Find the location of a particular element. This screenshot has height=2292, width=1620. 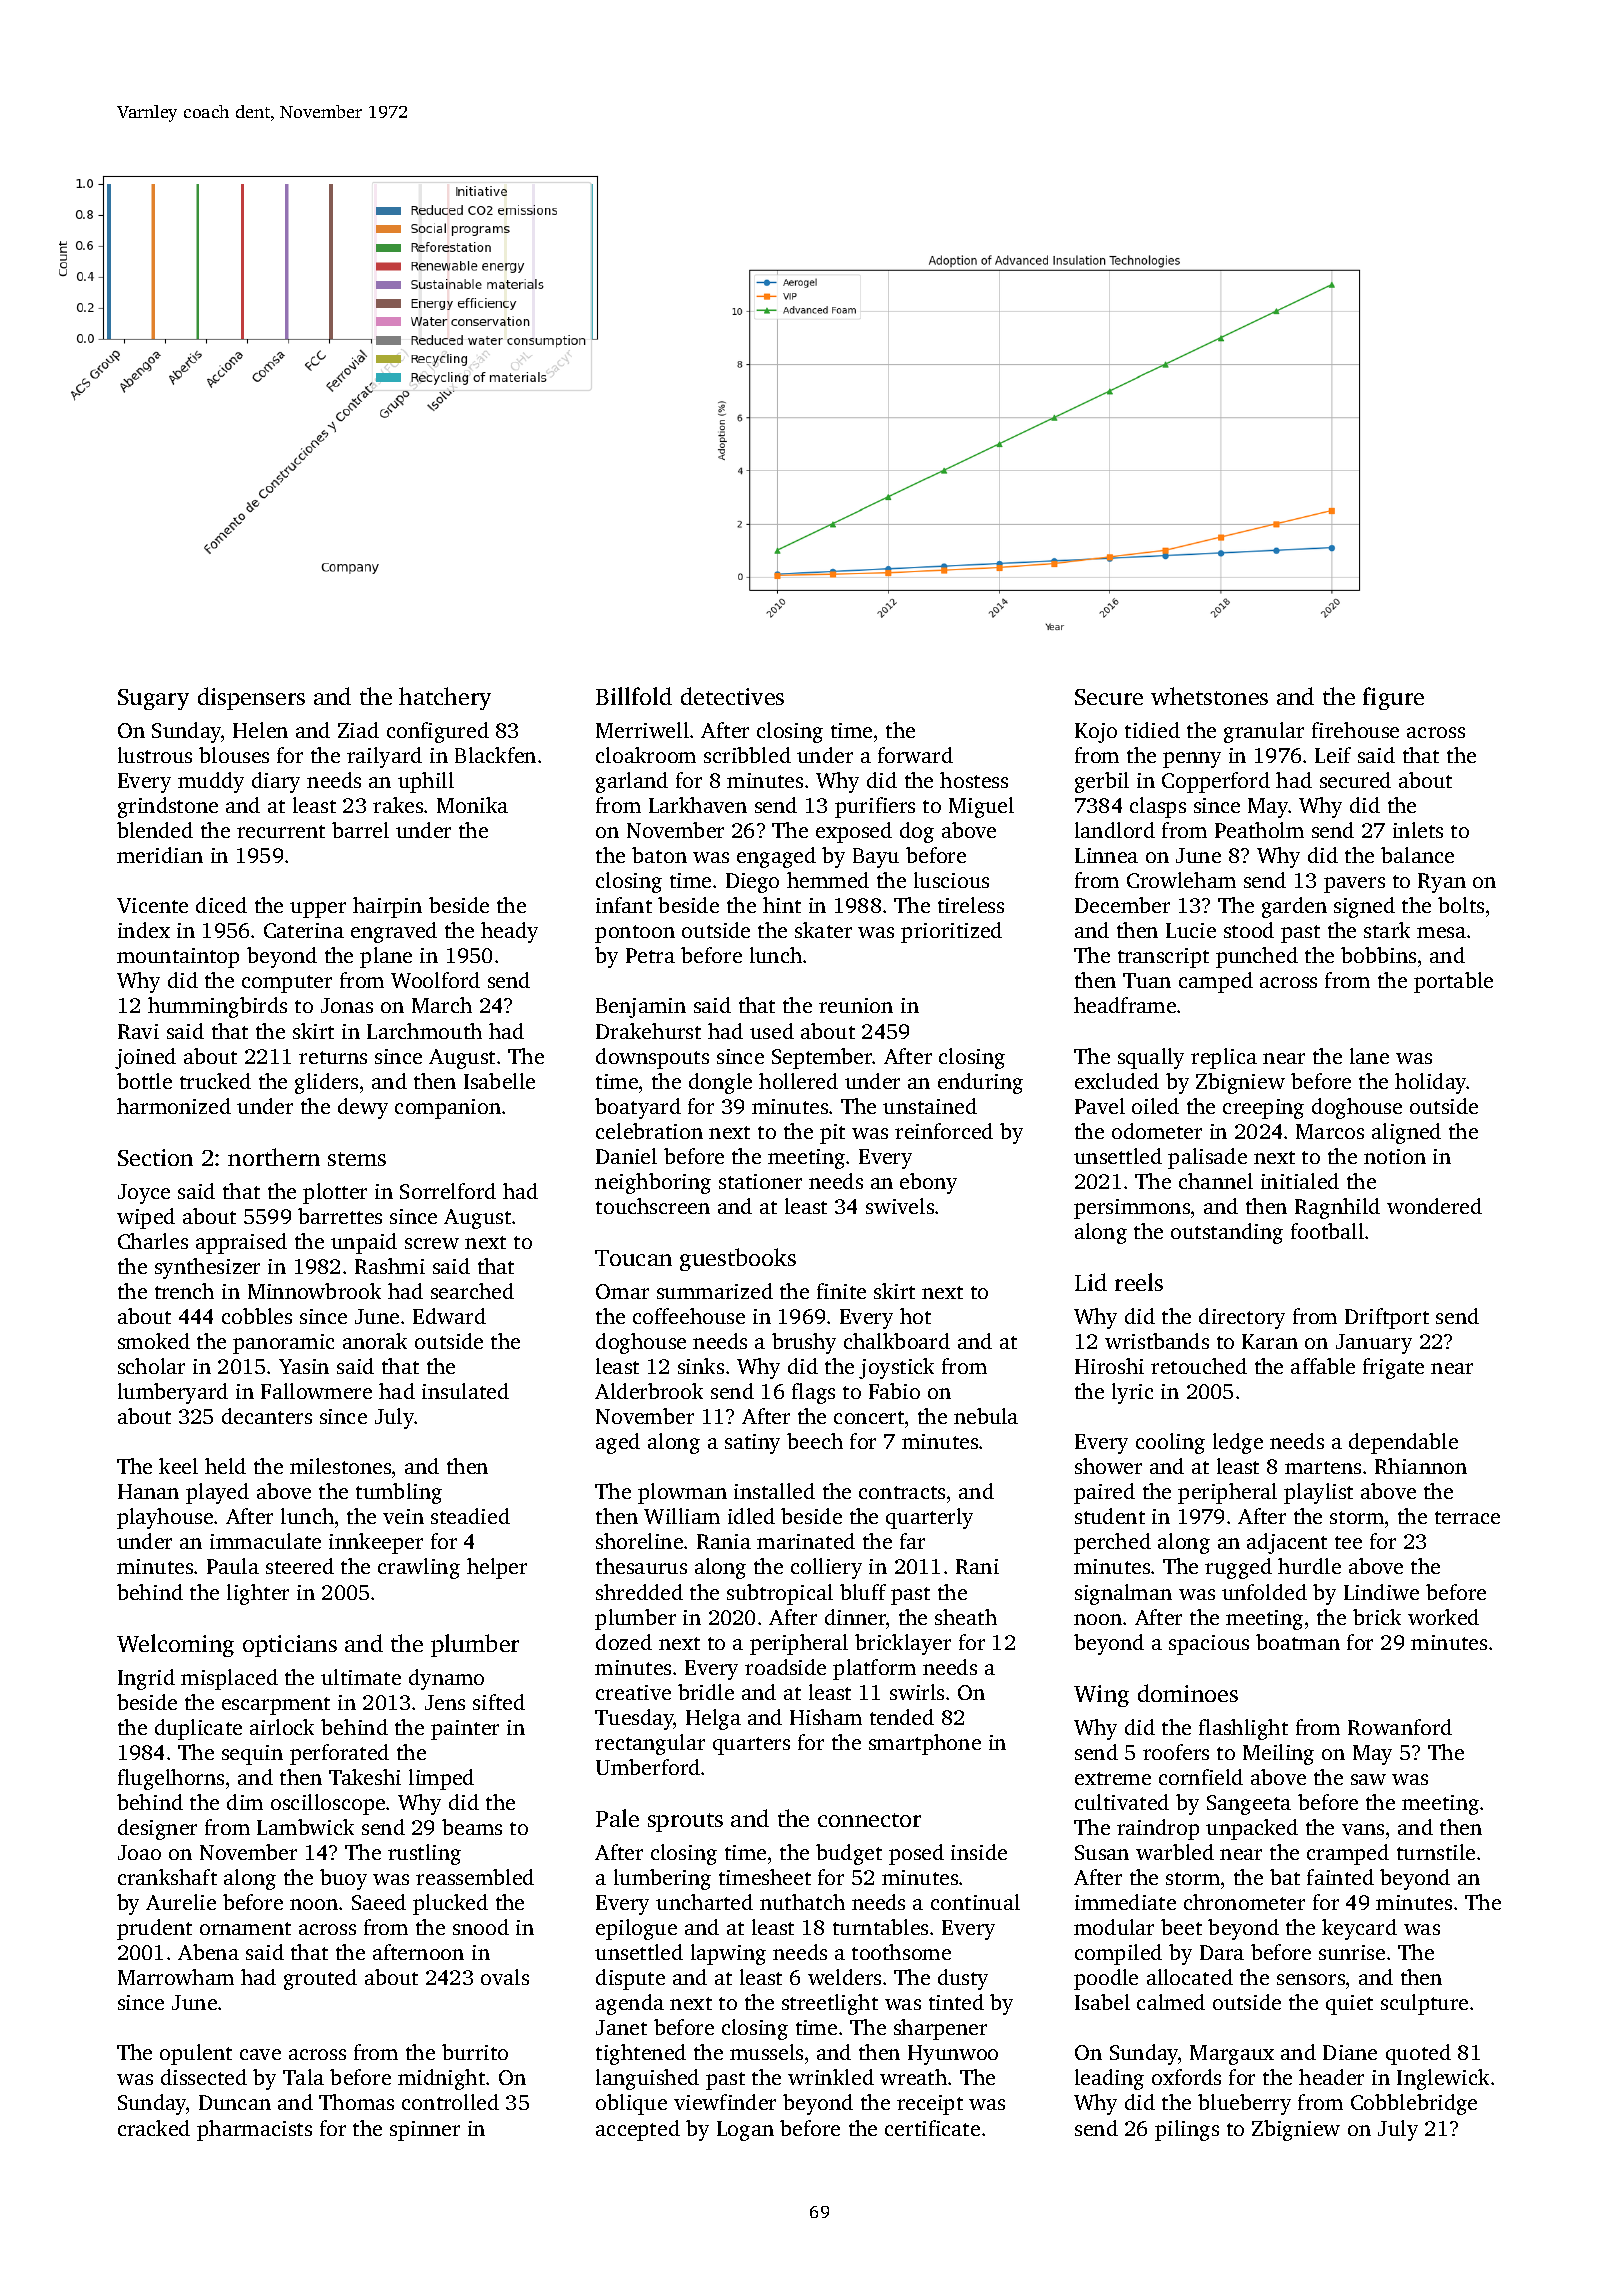

Miguel is located at coordinates (981, 807).
